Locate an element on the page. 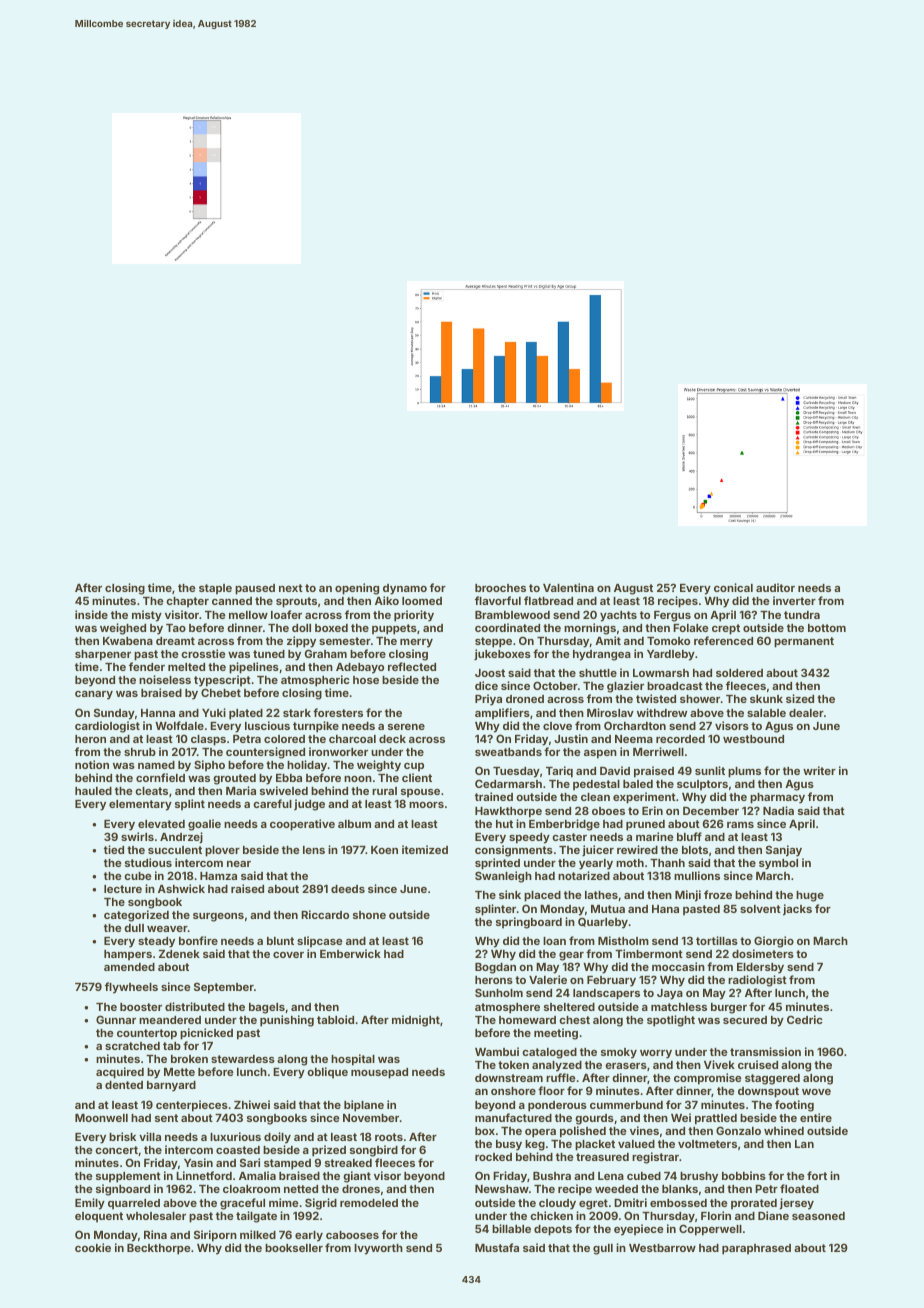 The image size is (924, 1308). Diane is located at coordinates (773, 1215).
